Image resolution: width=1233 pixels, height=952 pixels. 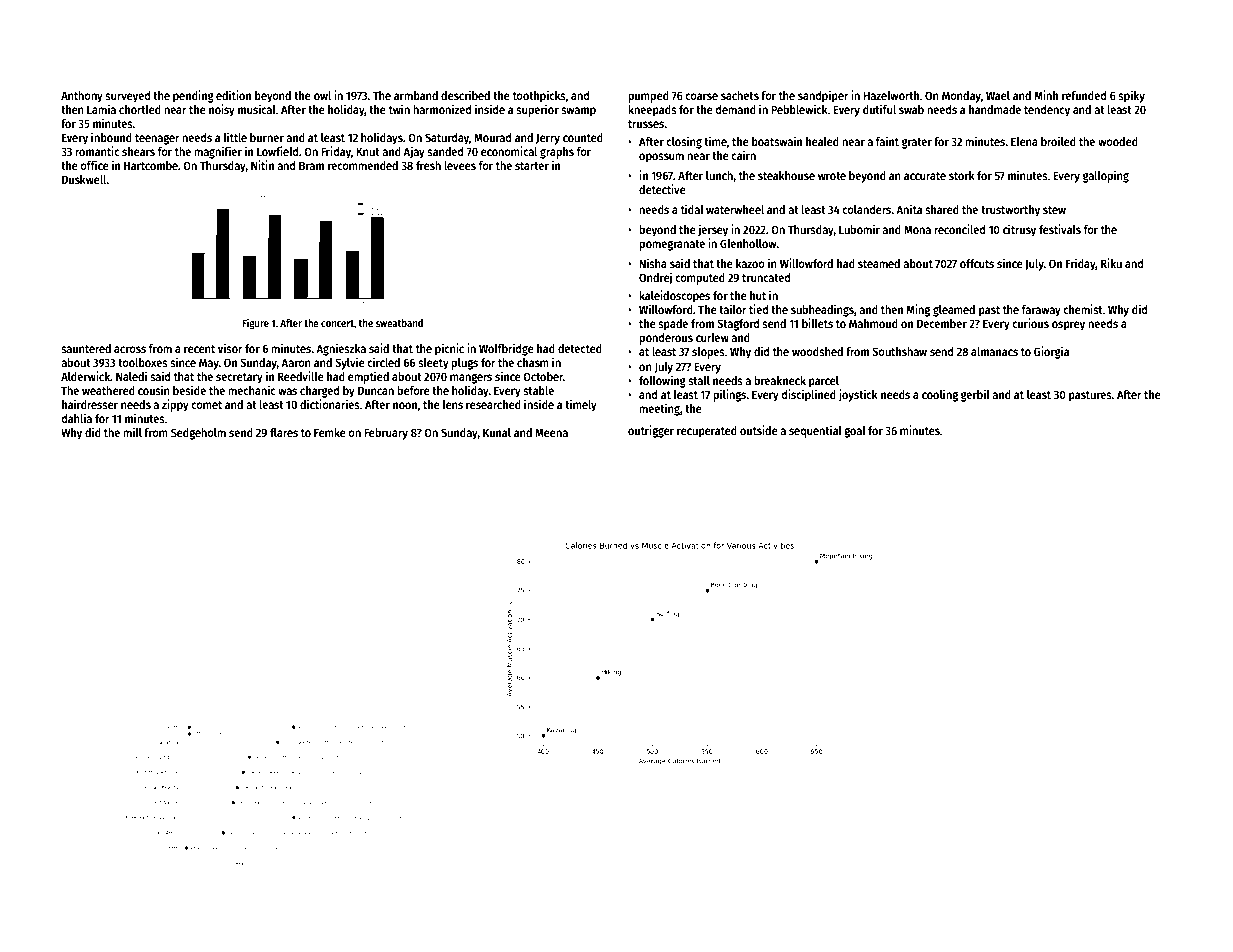 I want to click on stork, so click(x=962, y=175).
